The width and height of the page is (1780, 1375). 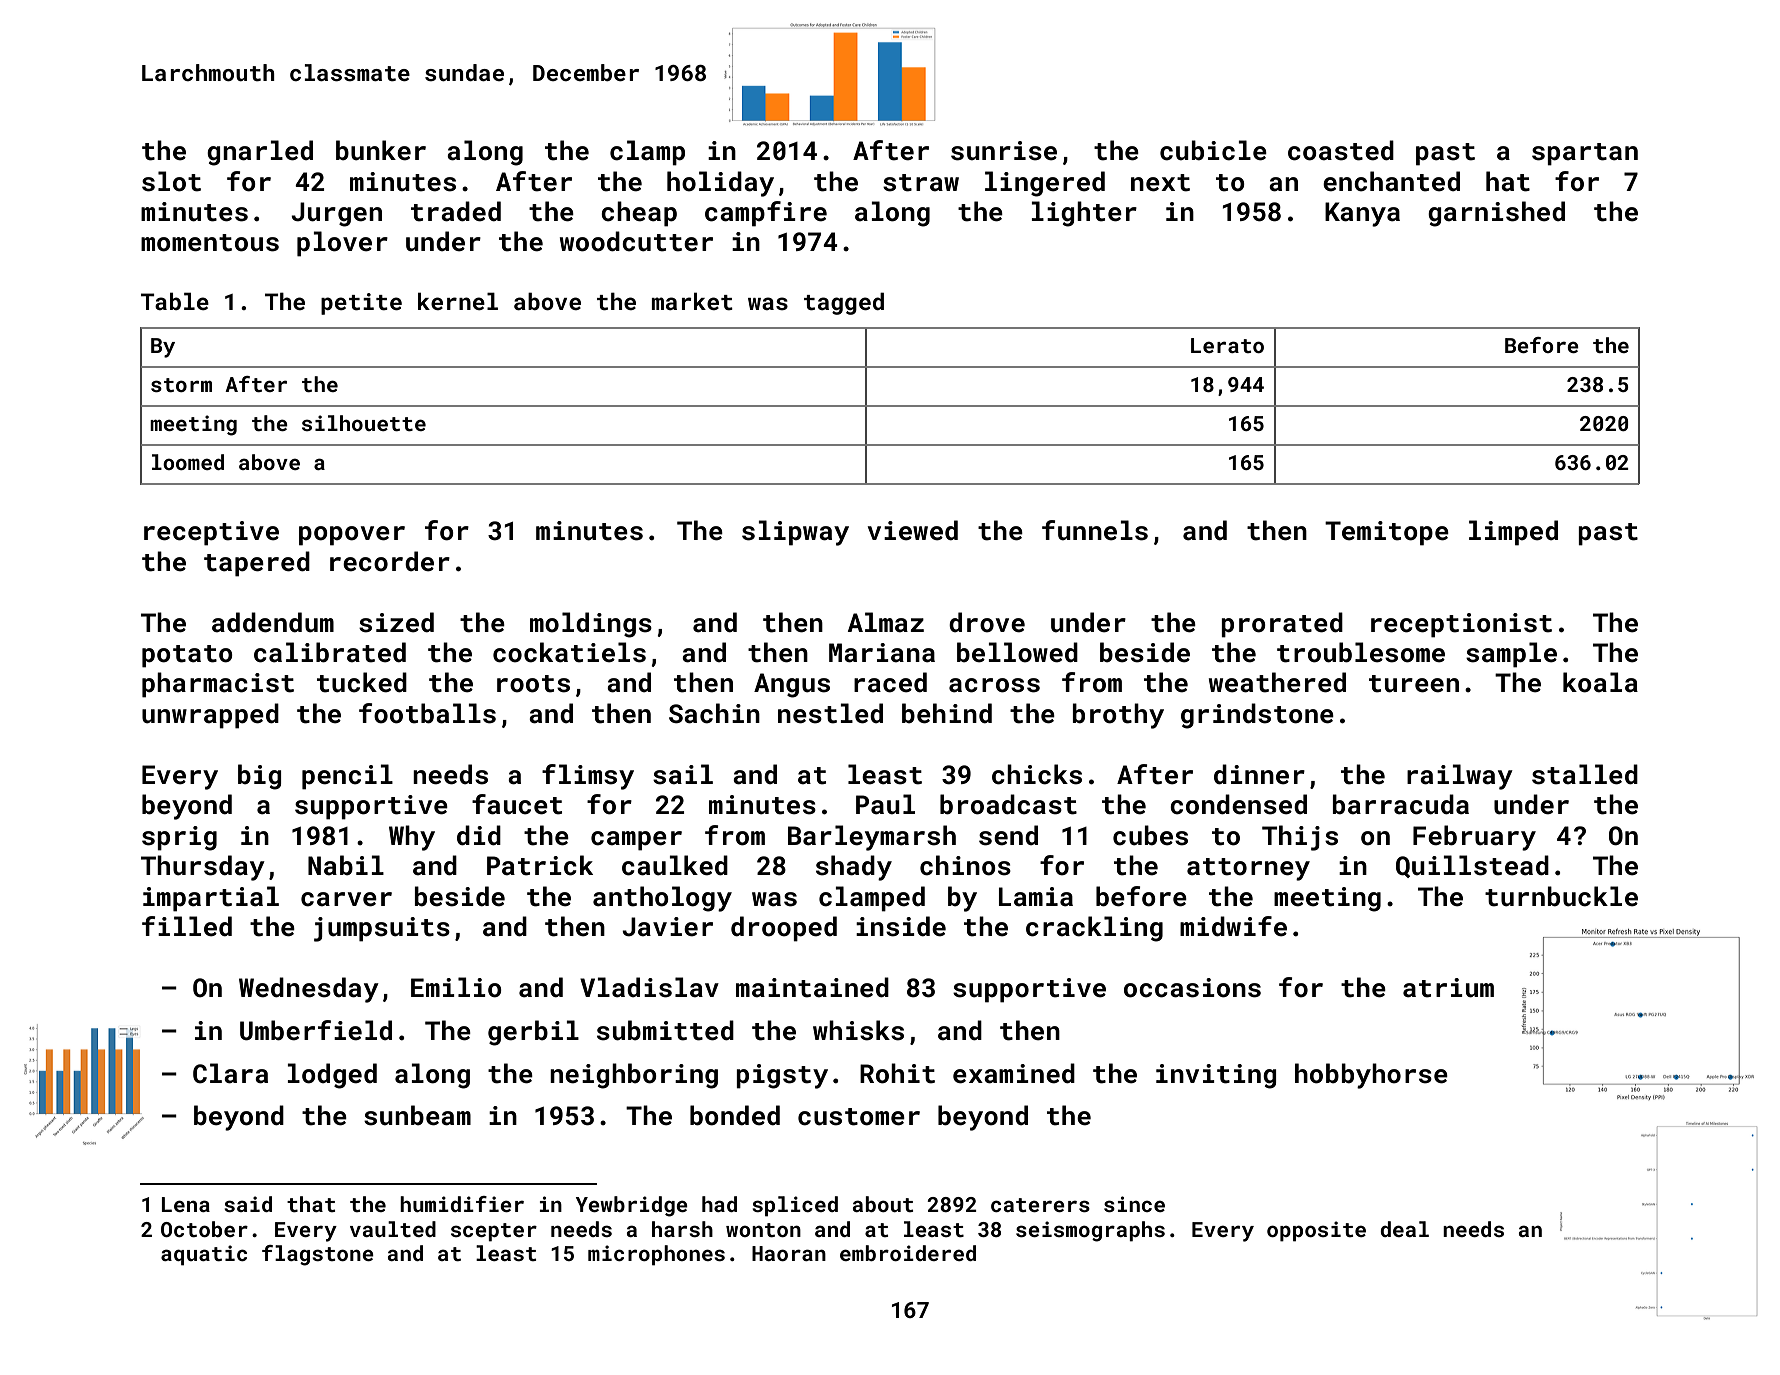 What do you see at coordinates (362, 682) in the page?
I see `tucked` at bounding box center [362, 682].
